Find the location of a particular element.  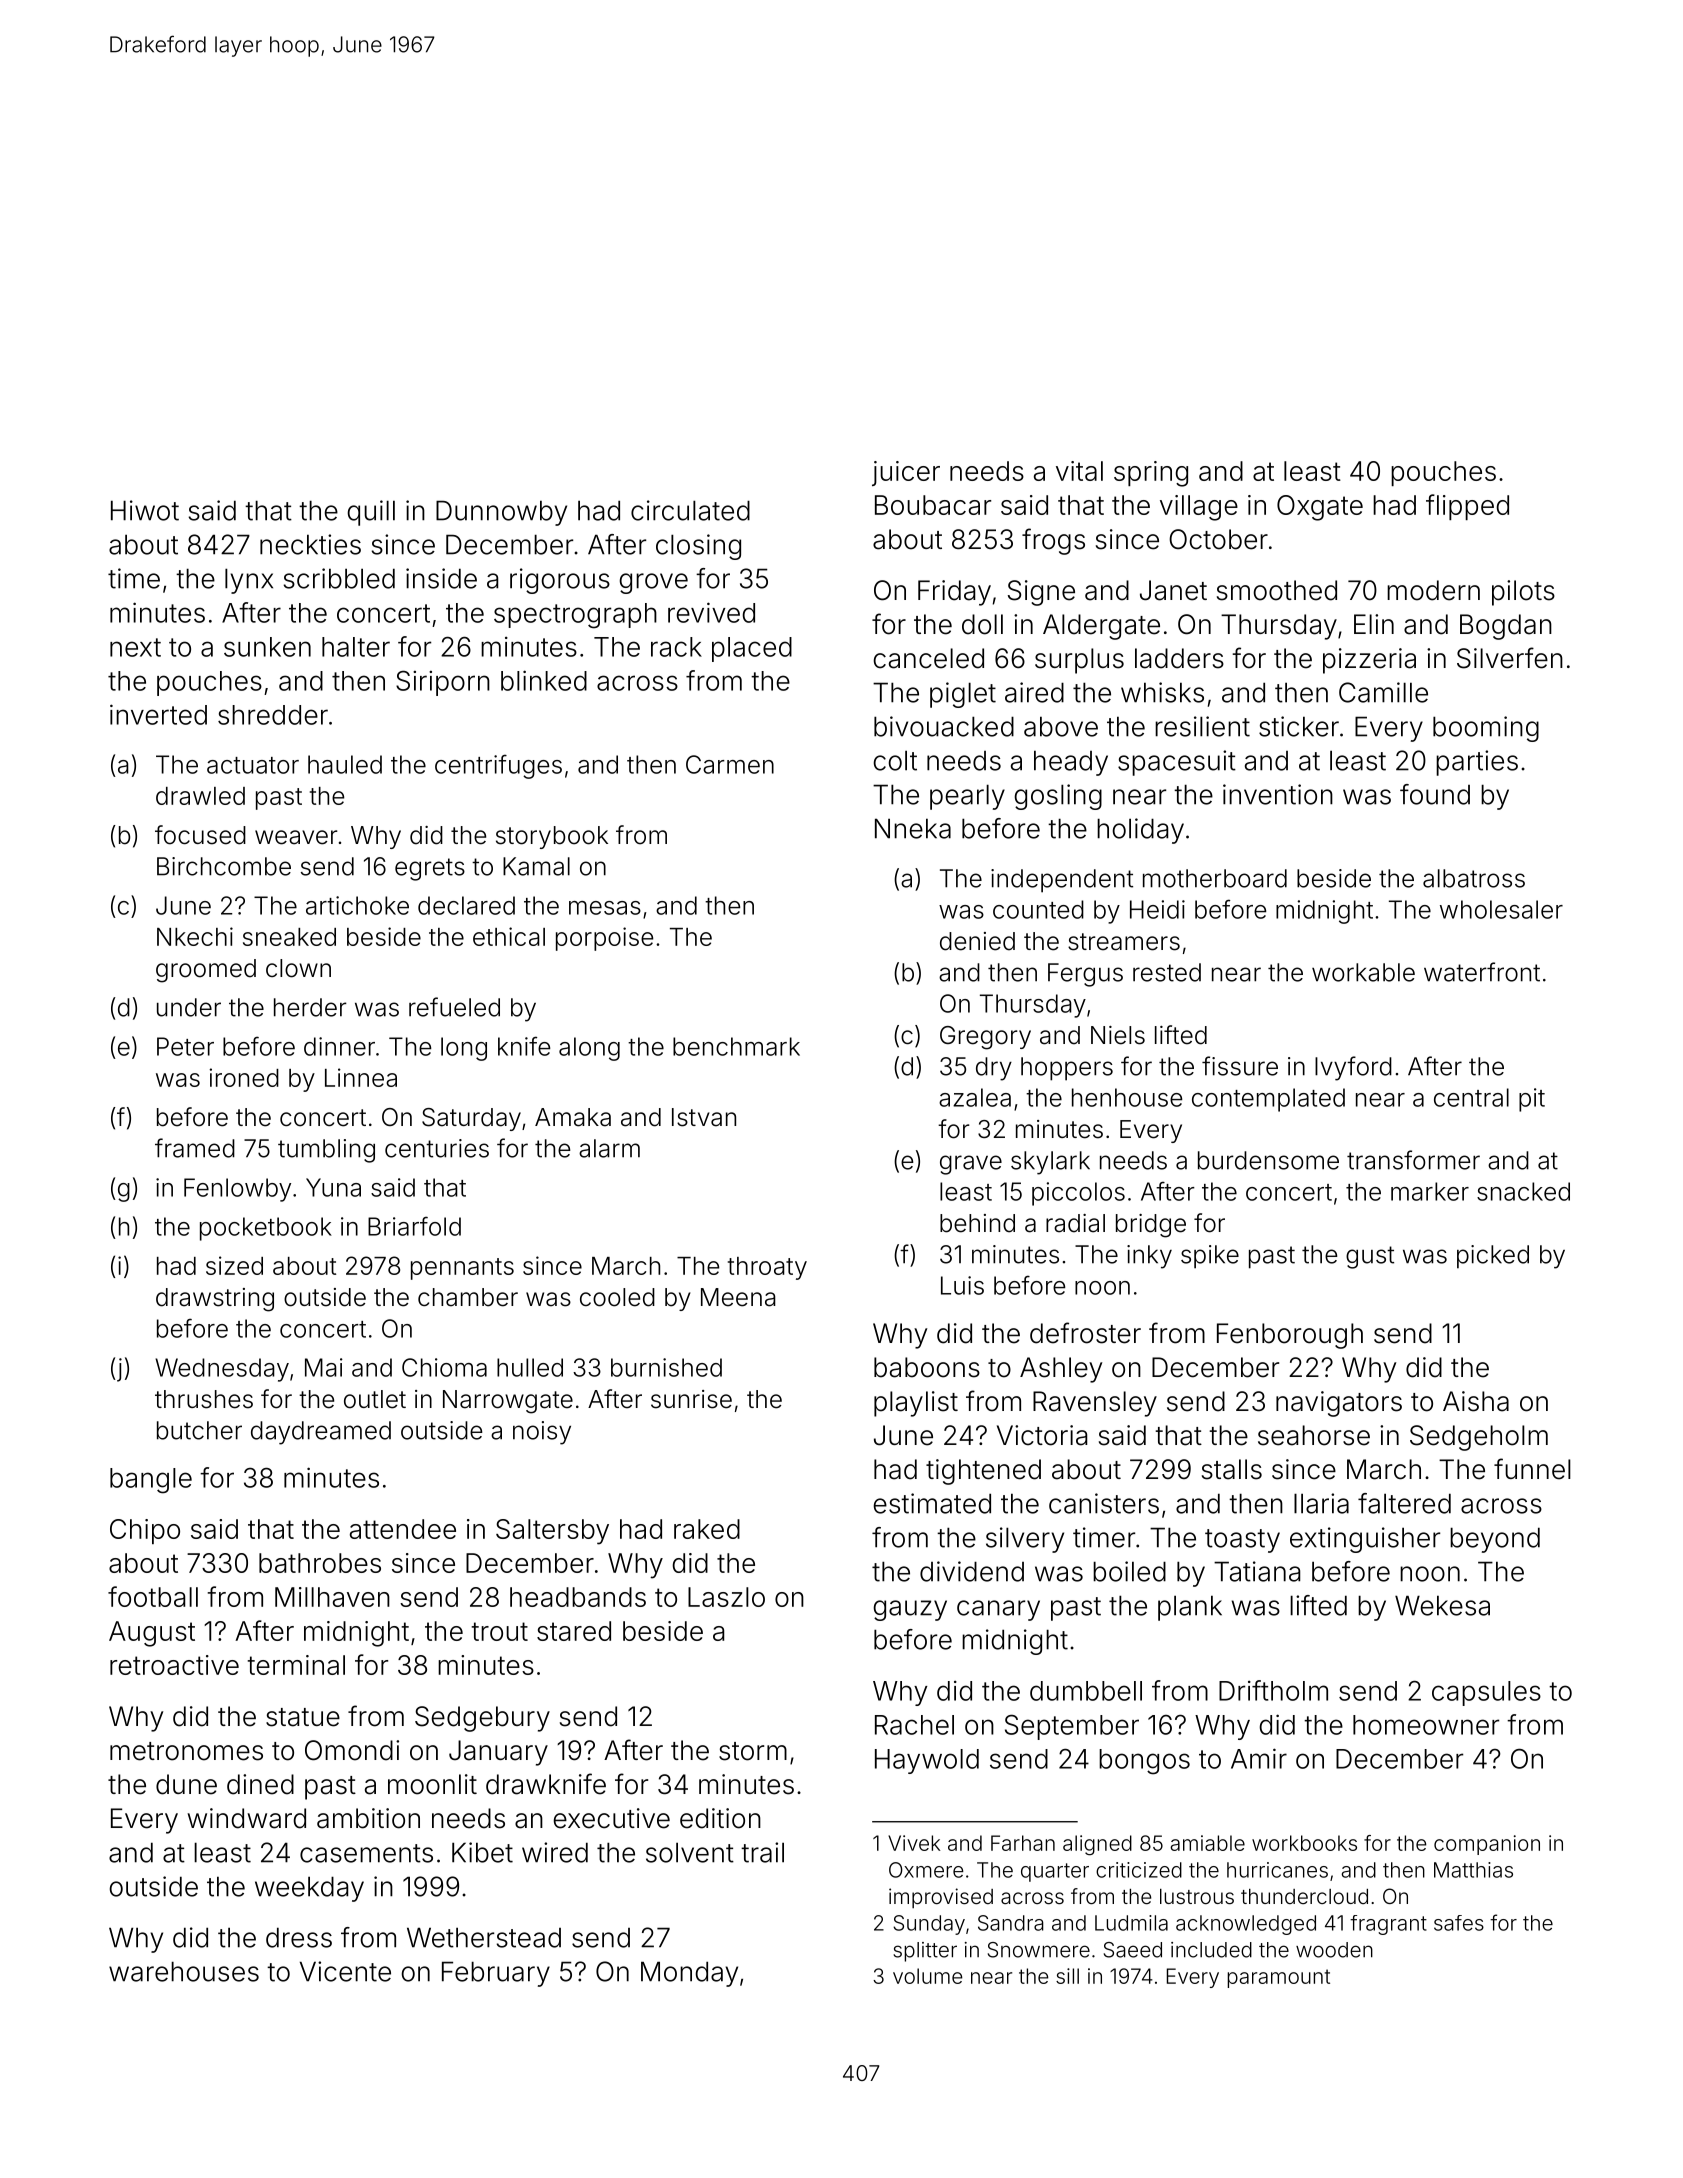

sunrise is located at coordinates (691, 1399).
